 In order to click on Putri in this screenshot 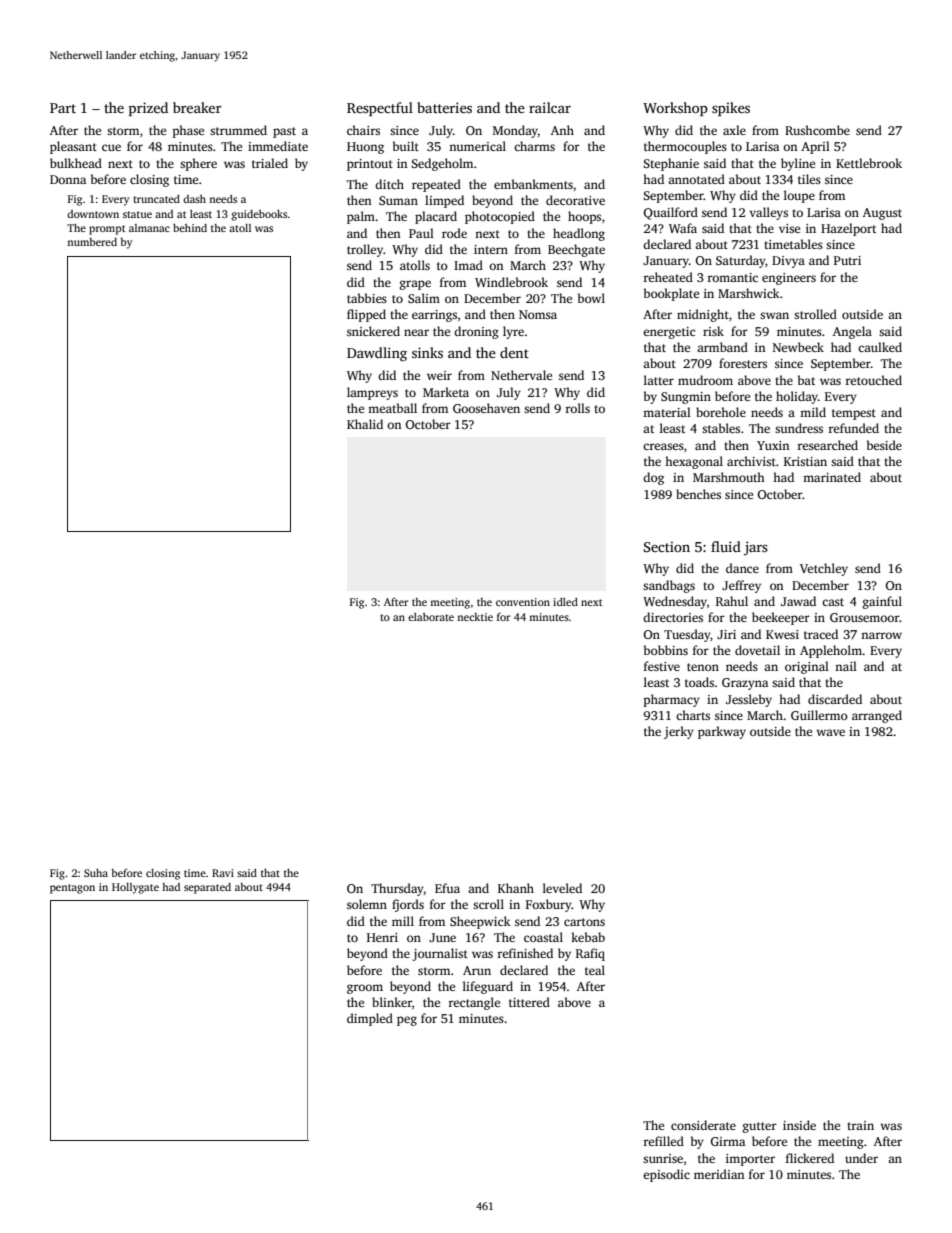, I will do `click(847, 260)`.
